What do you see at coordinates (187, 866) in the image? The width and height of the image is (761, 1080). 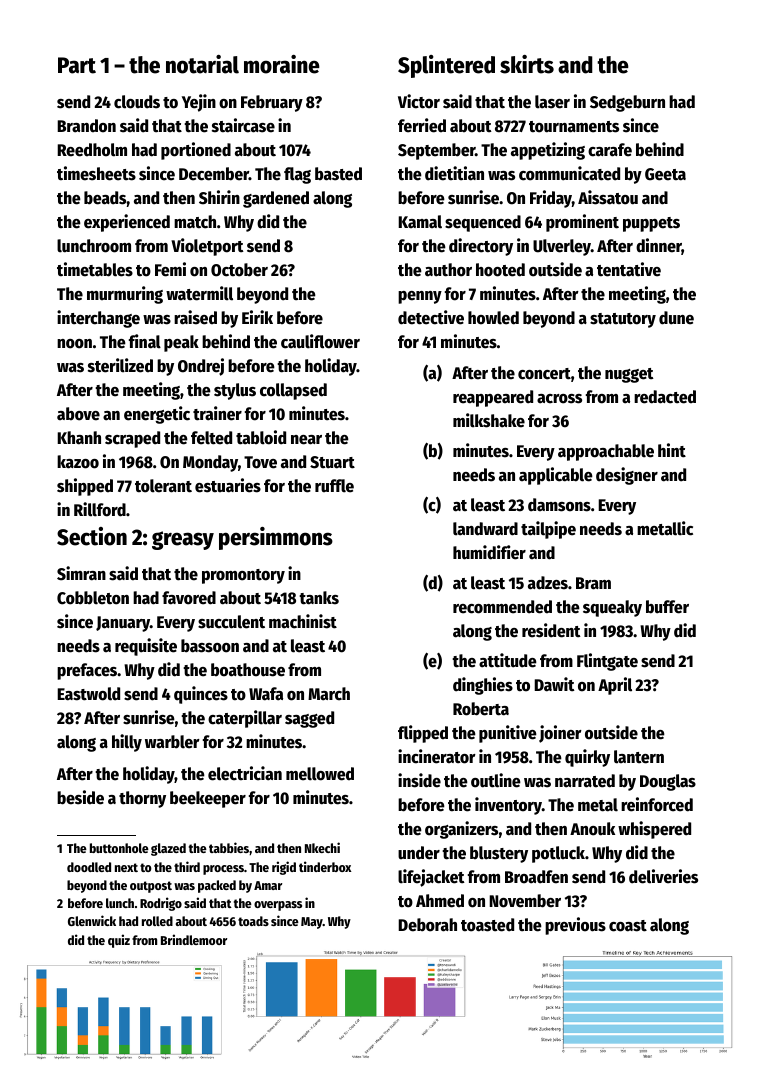 I see `third` at bounding box center [187, 866].
